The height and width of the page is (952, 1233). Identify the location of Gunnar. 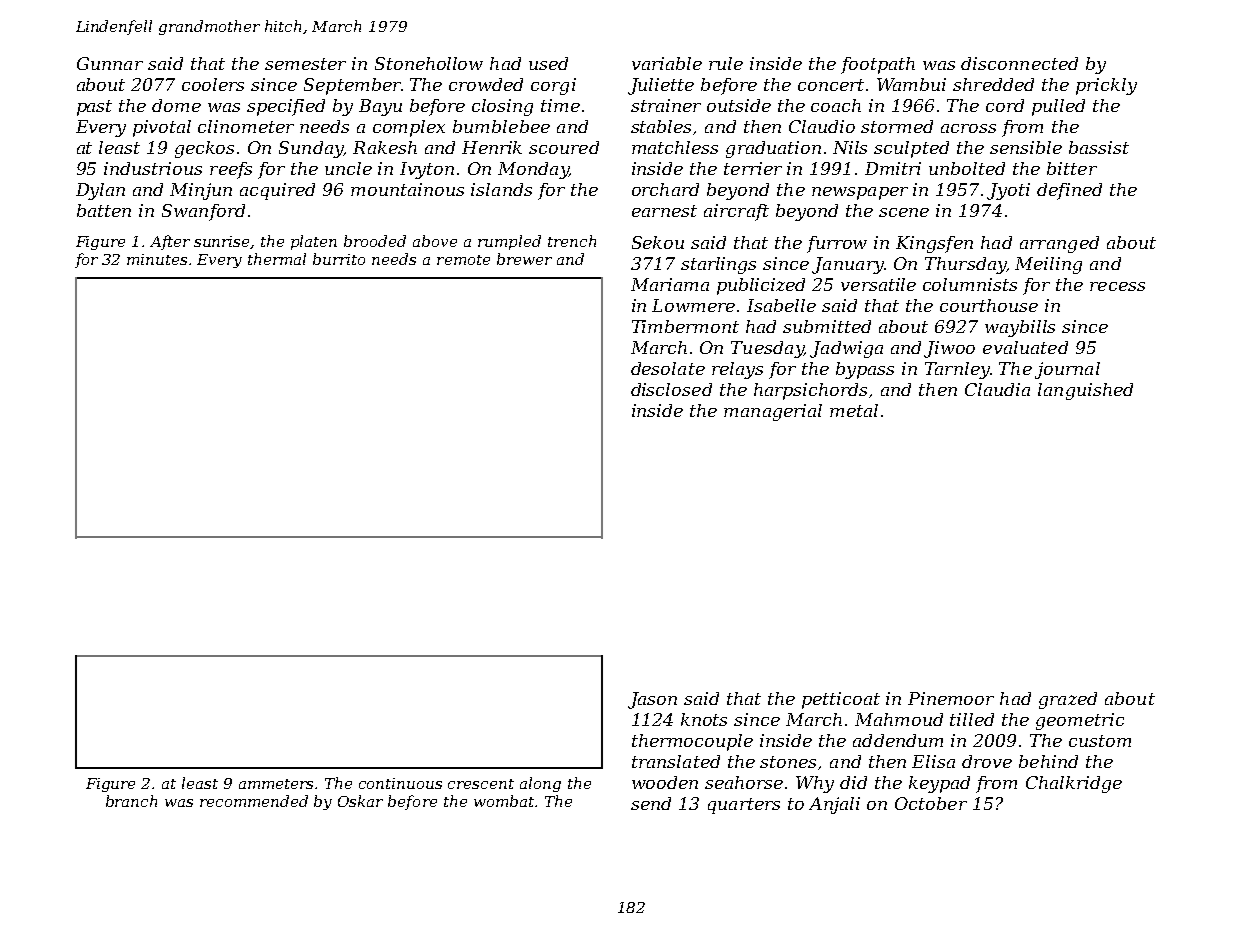
(110, 63).
